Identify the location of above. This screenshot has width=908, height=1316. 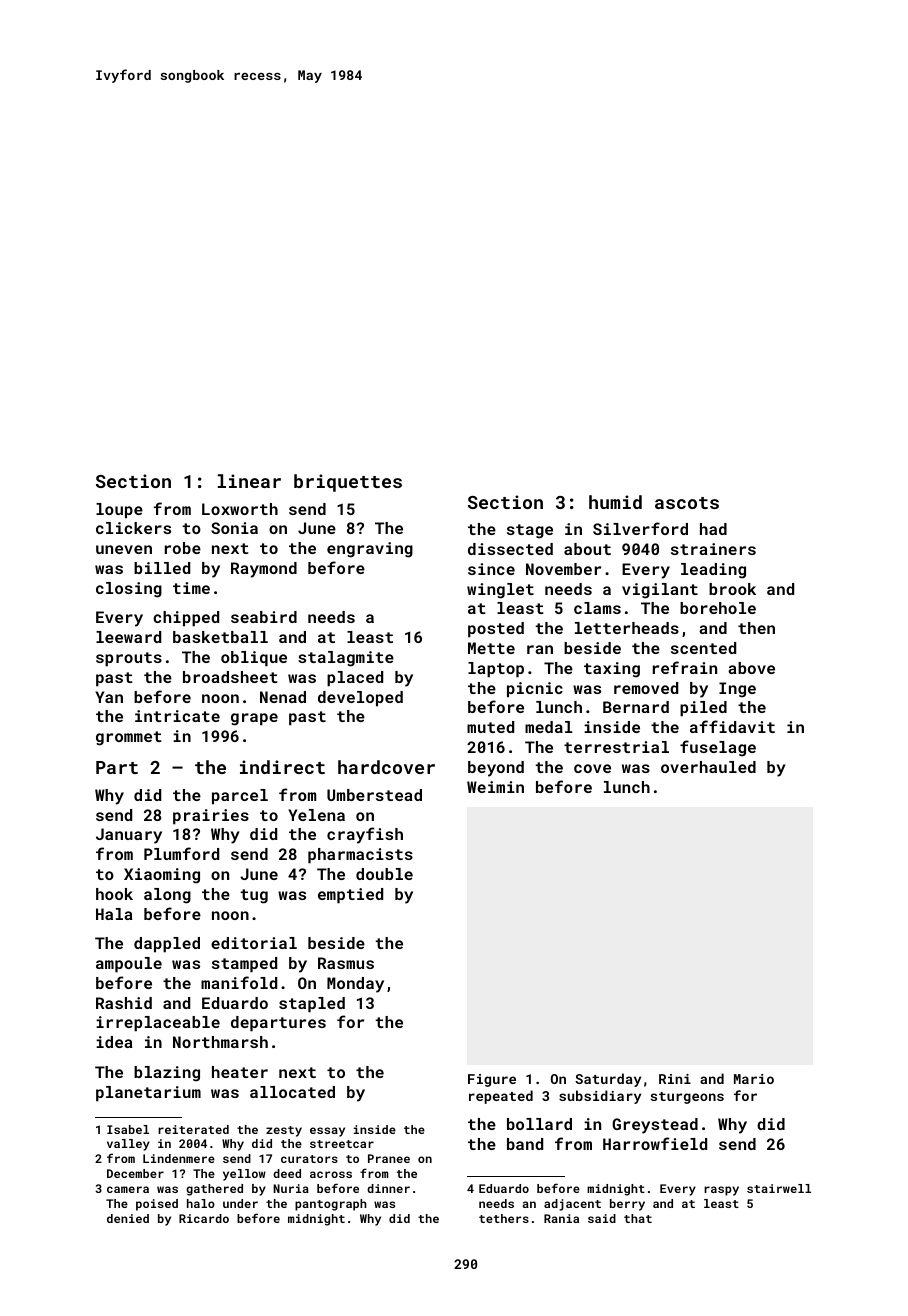
(751, 668).
